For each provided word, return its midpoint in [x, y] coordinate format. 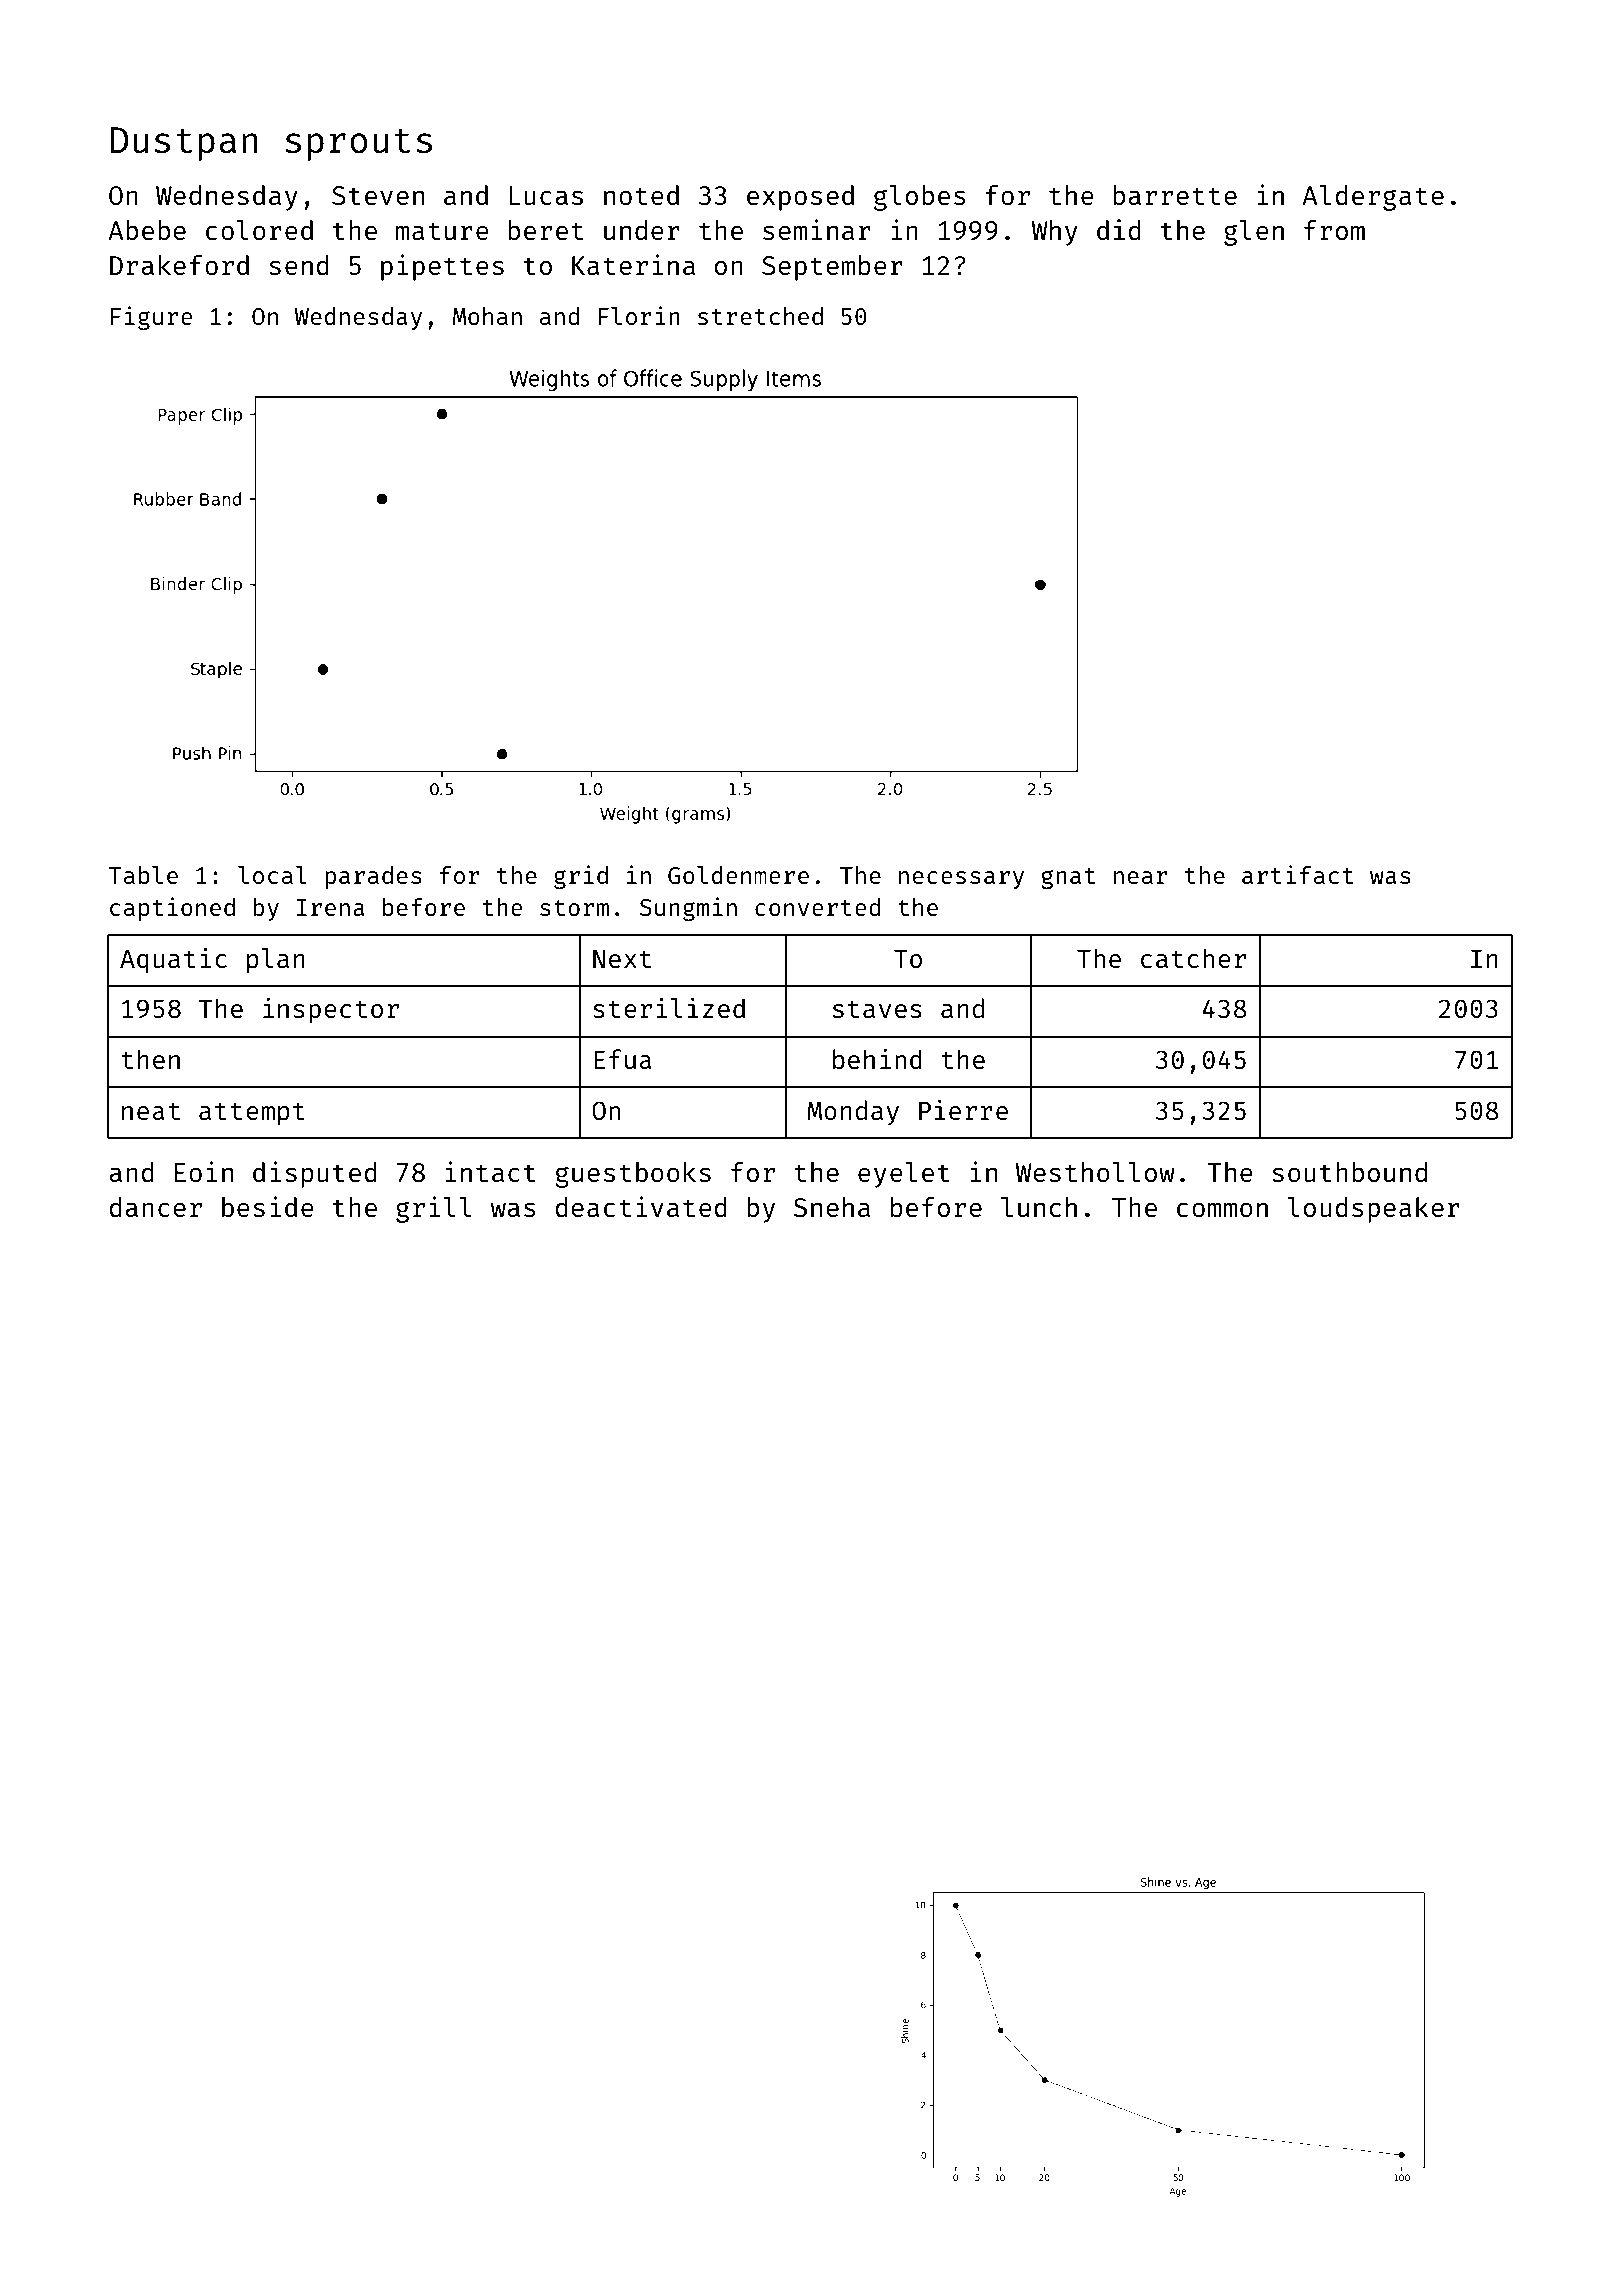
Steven [378, 195]
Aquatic [173, 960]
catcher [1193, 958]
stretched [760, 316]
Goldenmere [738, 875]
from [1334, 230]
